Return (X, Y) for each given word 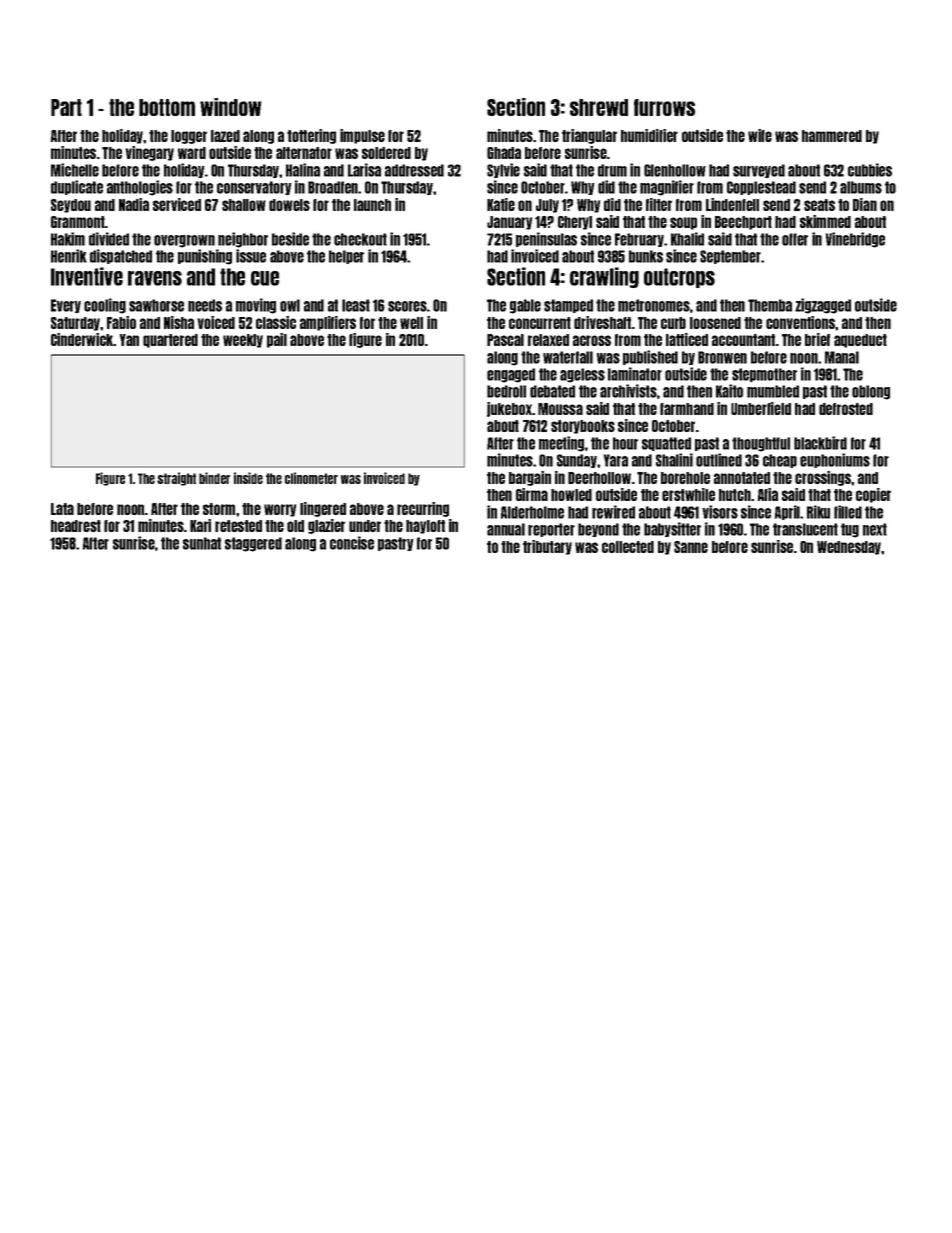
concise (352, 543)
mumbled (773, 391)
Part (66, 107)
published (650, 357)
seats (819, 205)
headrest (76, 526)
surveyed (759, 171)
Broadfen (333, 187)
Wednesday (849, 548)
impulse (362, 136)
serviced (177, 204)
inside (248, 478)
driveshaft (602, 322)
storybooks (583, 427)
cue (265, 278)
